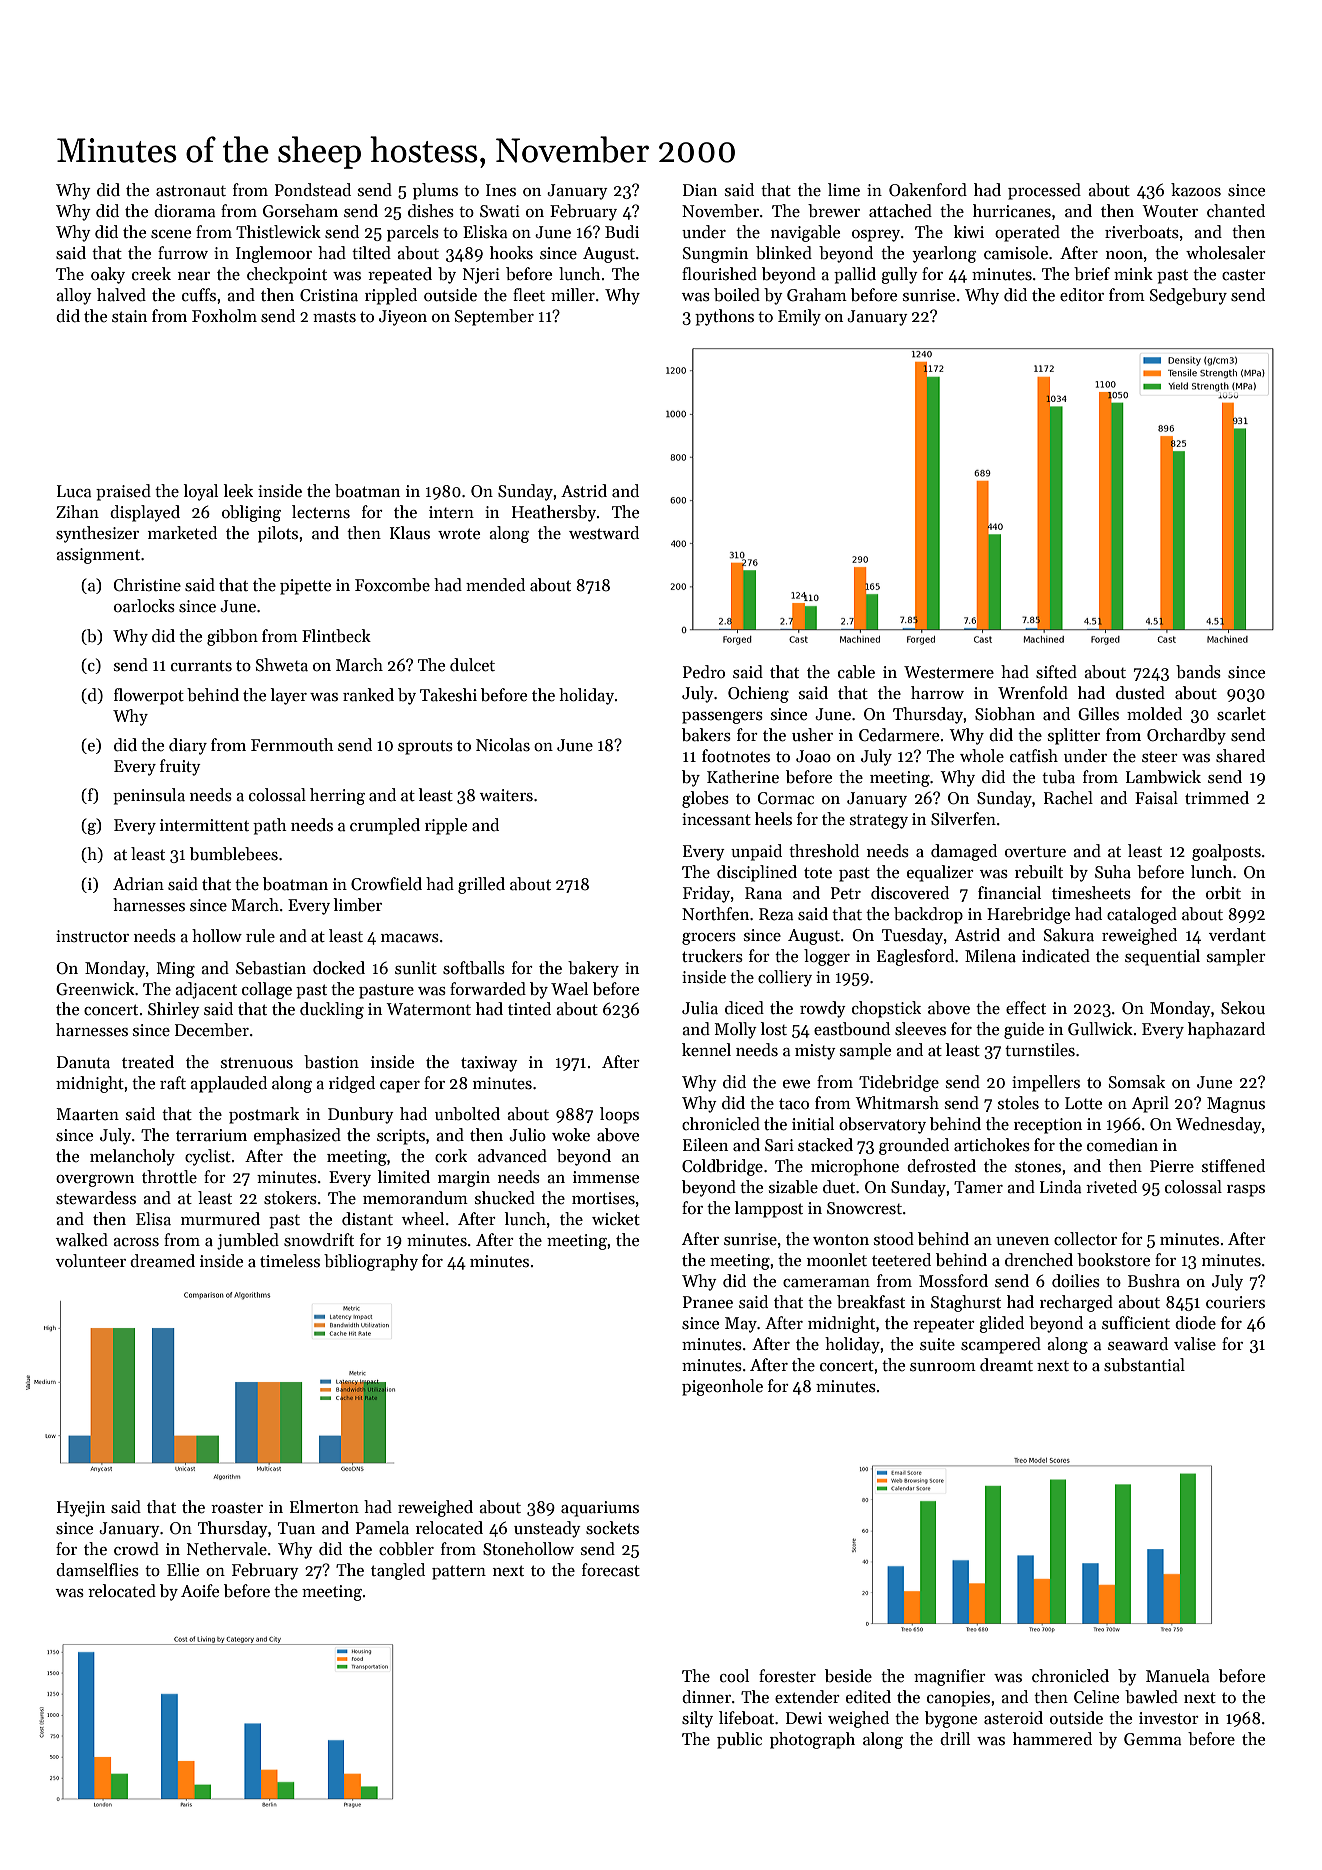 The height and width of the screenshot is (1870, 1322). Describe the element at coordinates (1177, 1676) in the screenshot. I see `Manuela` at that location.
